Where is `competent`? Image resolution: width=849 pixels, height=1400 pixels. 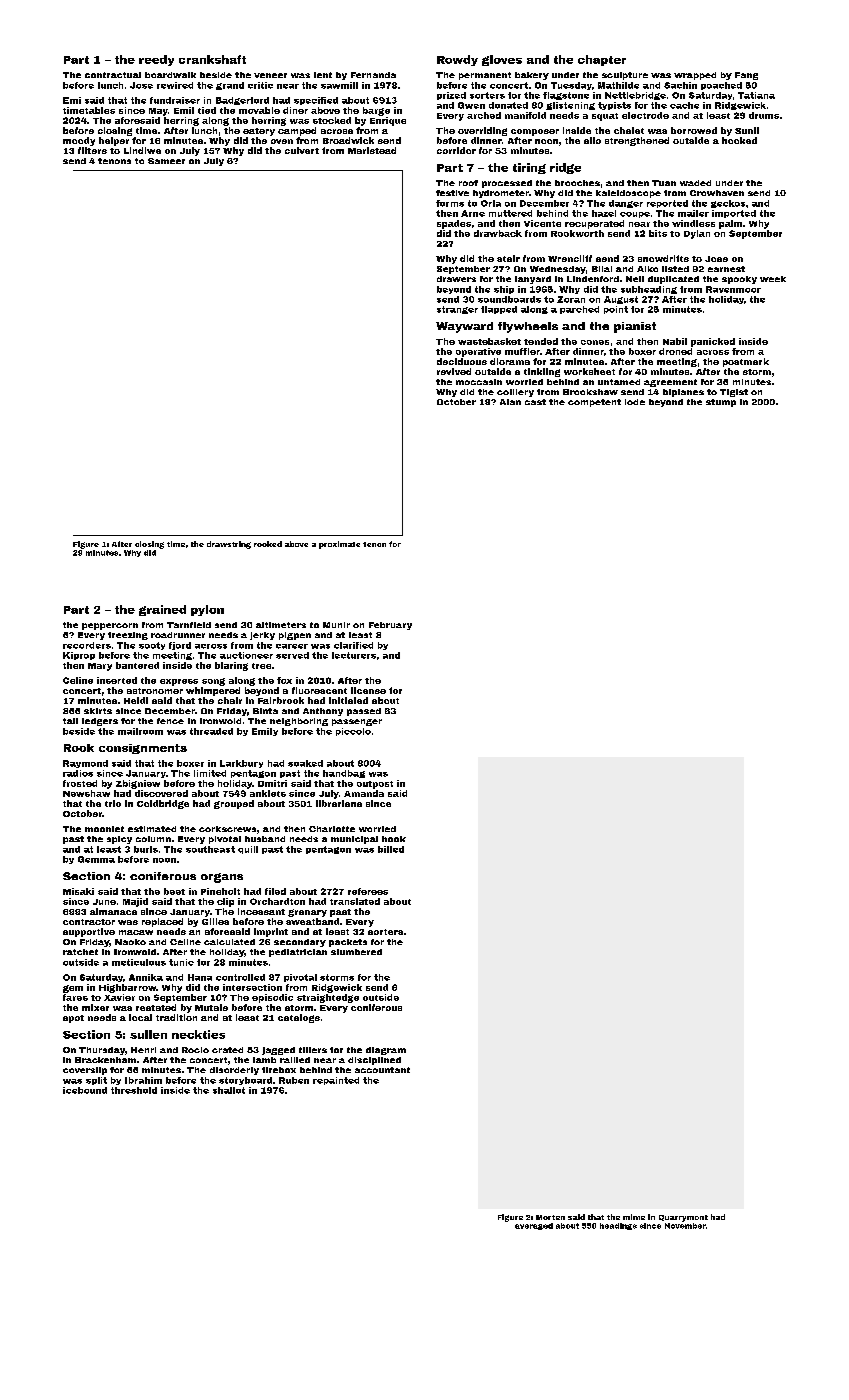 competent is located at coordinates (594, 403).
